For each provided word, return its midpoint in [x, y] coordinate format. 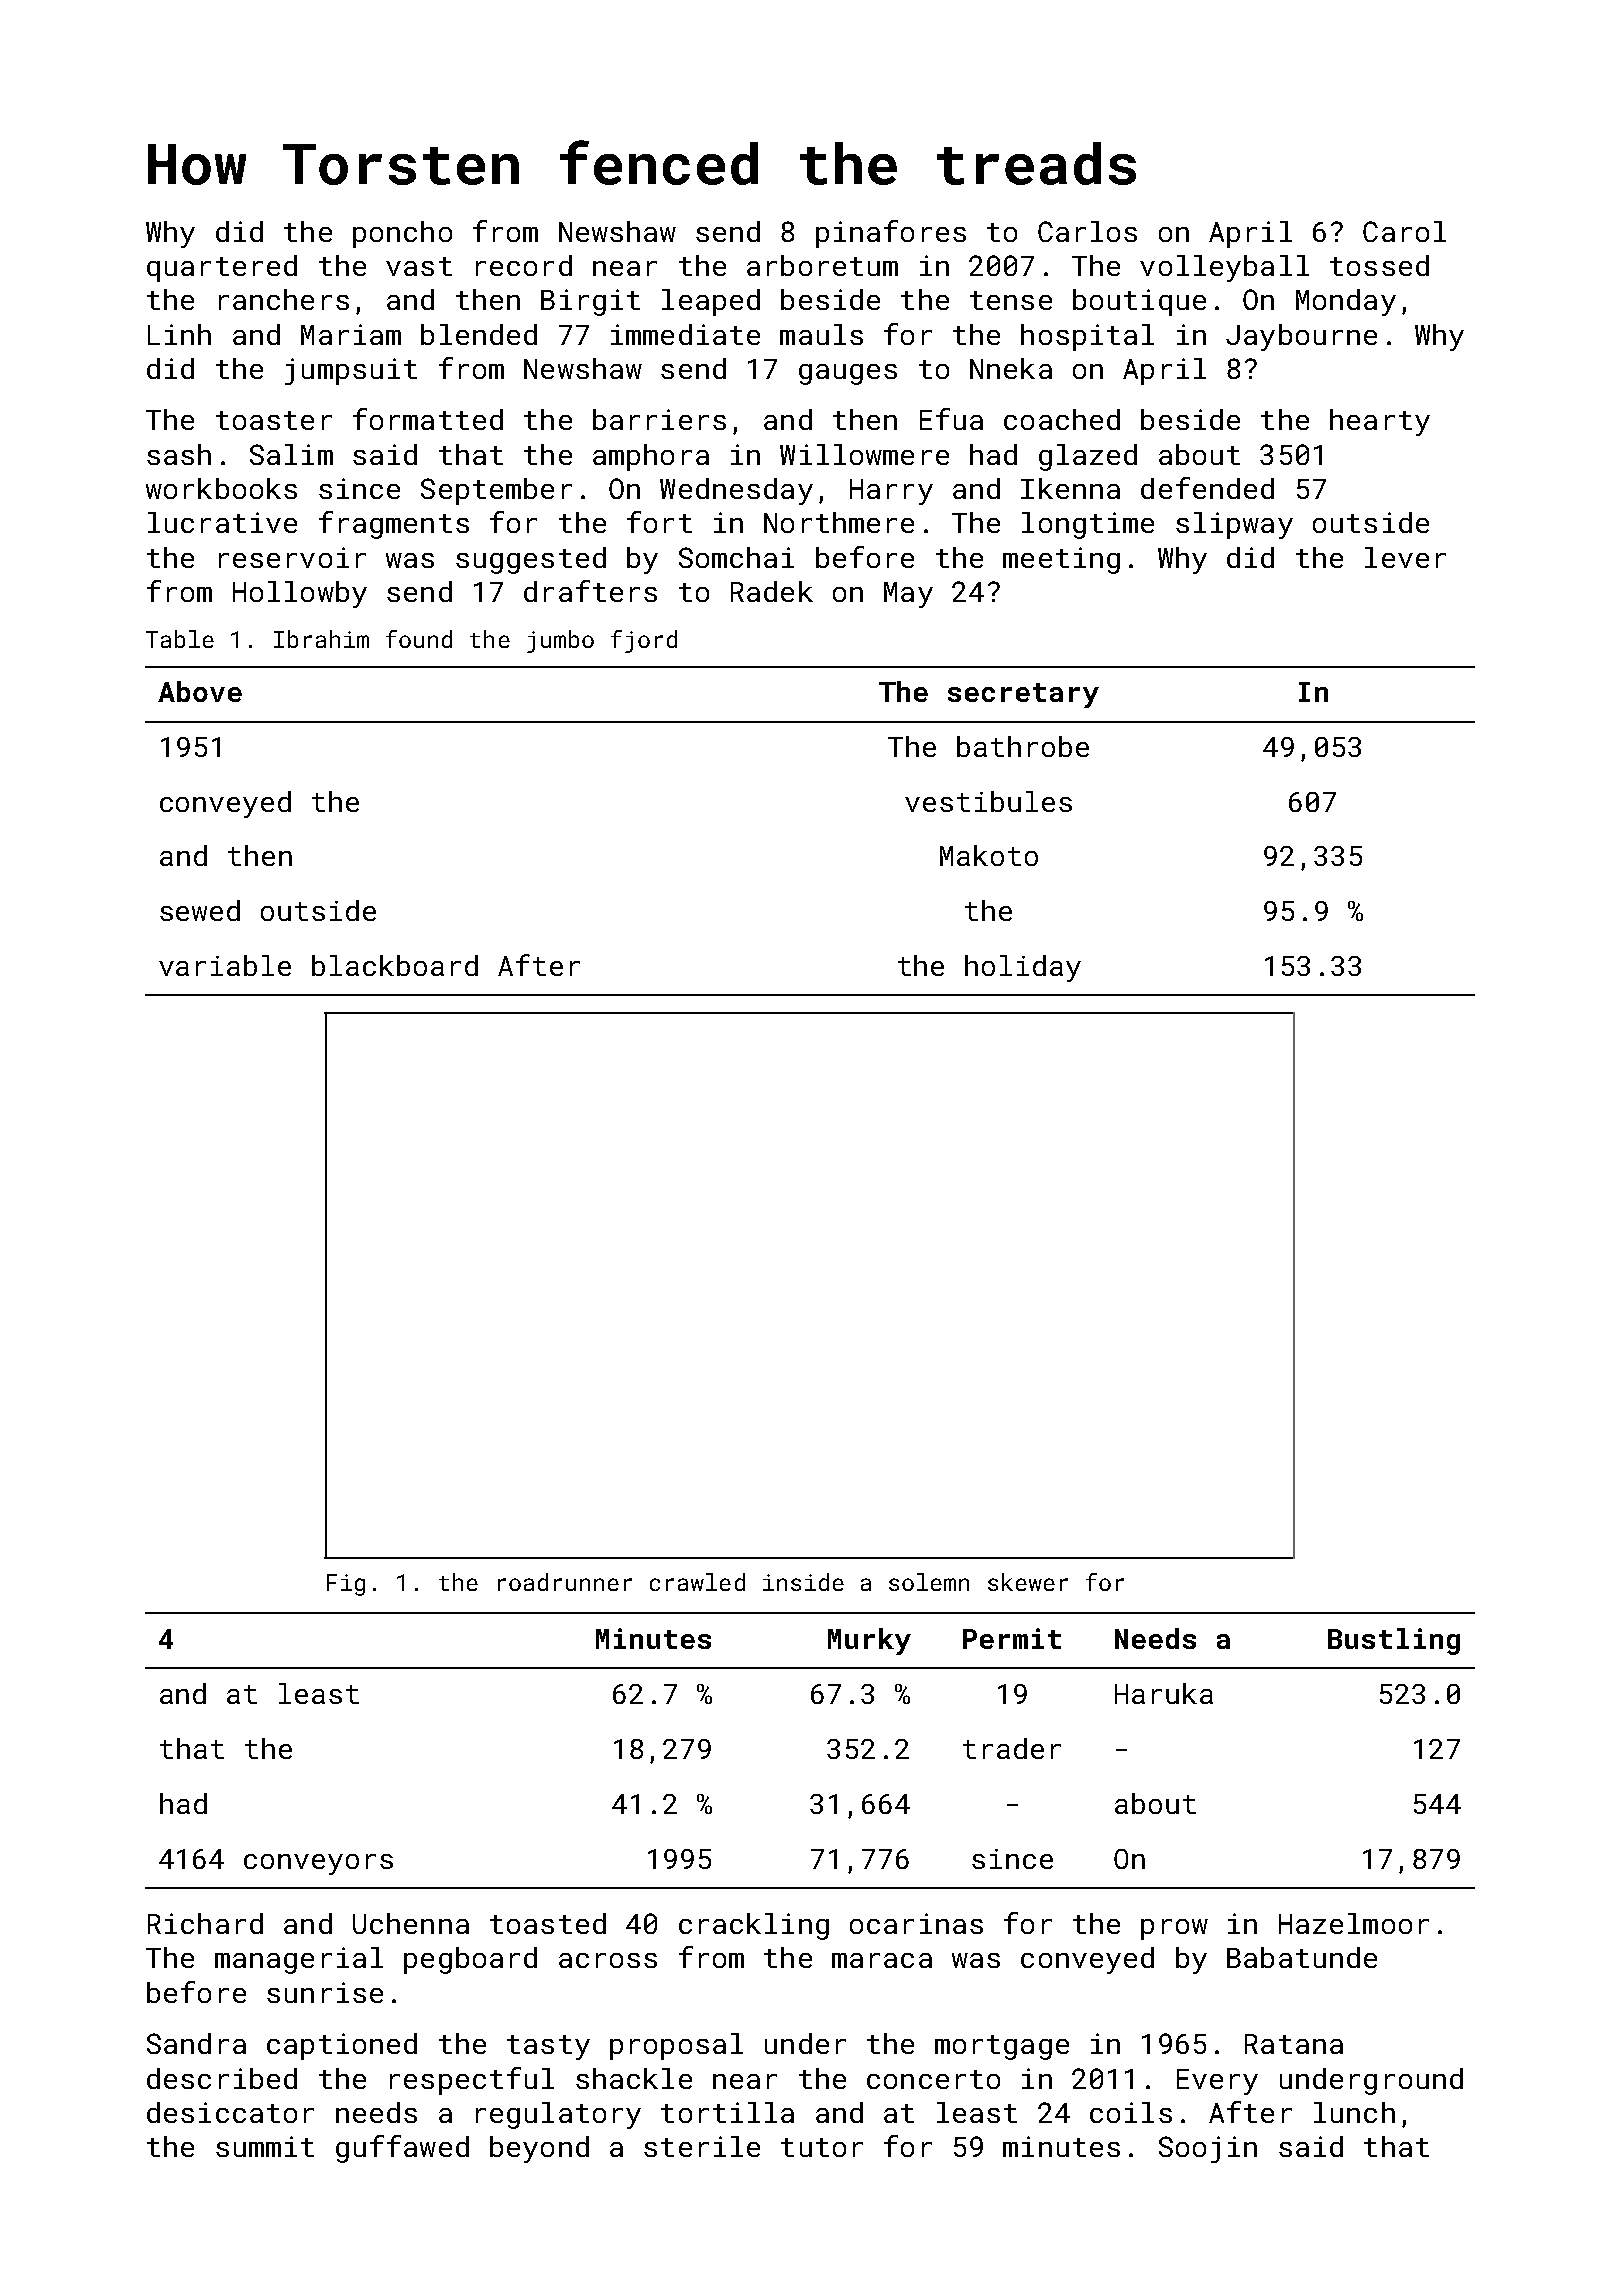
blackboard [395, 965]
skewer [1028, 1582]
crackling [754, 1926]
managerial [299, 1960]
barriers [659, 419]
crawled [697, 1582]
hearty [1380, 422]
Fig [346, 1585]
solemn [929, 1582]
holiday [1023, 968]
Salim [291, 454]
